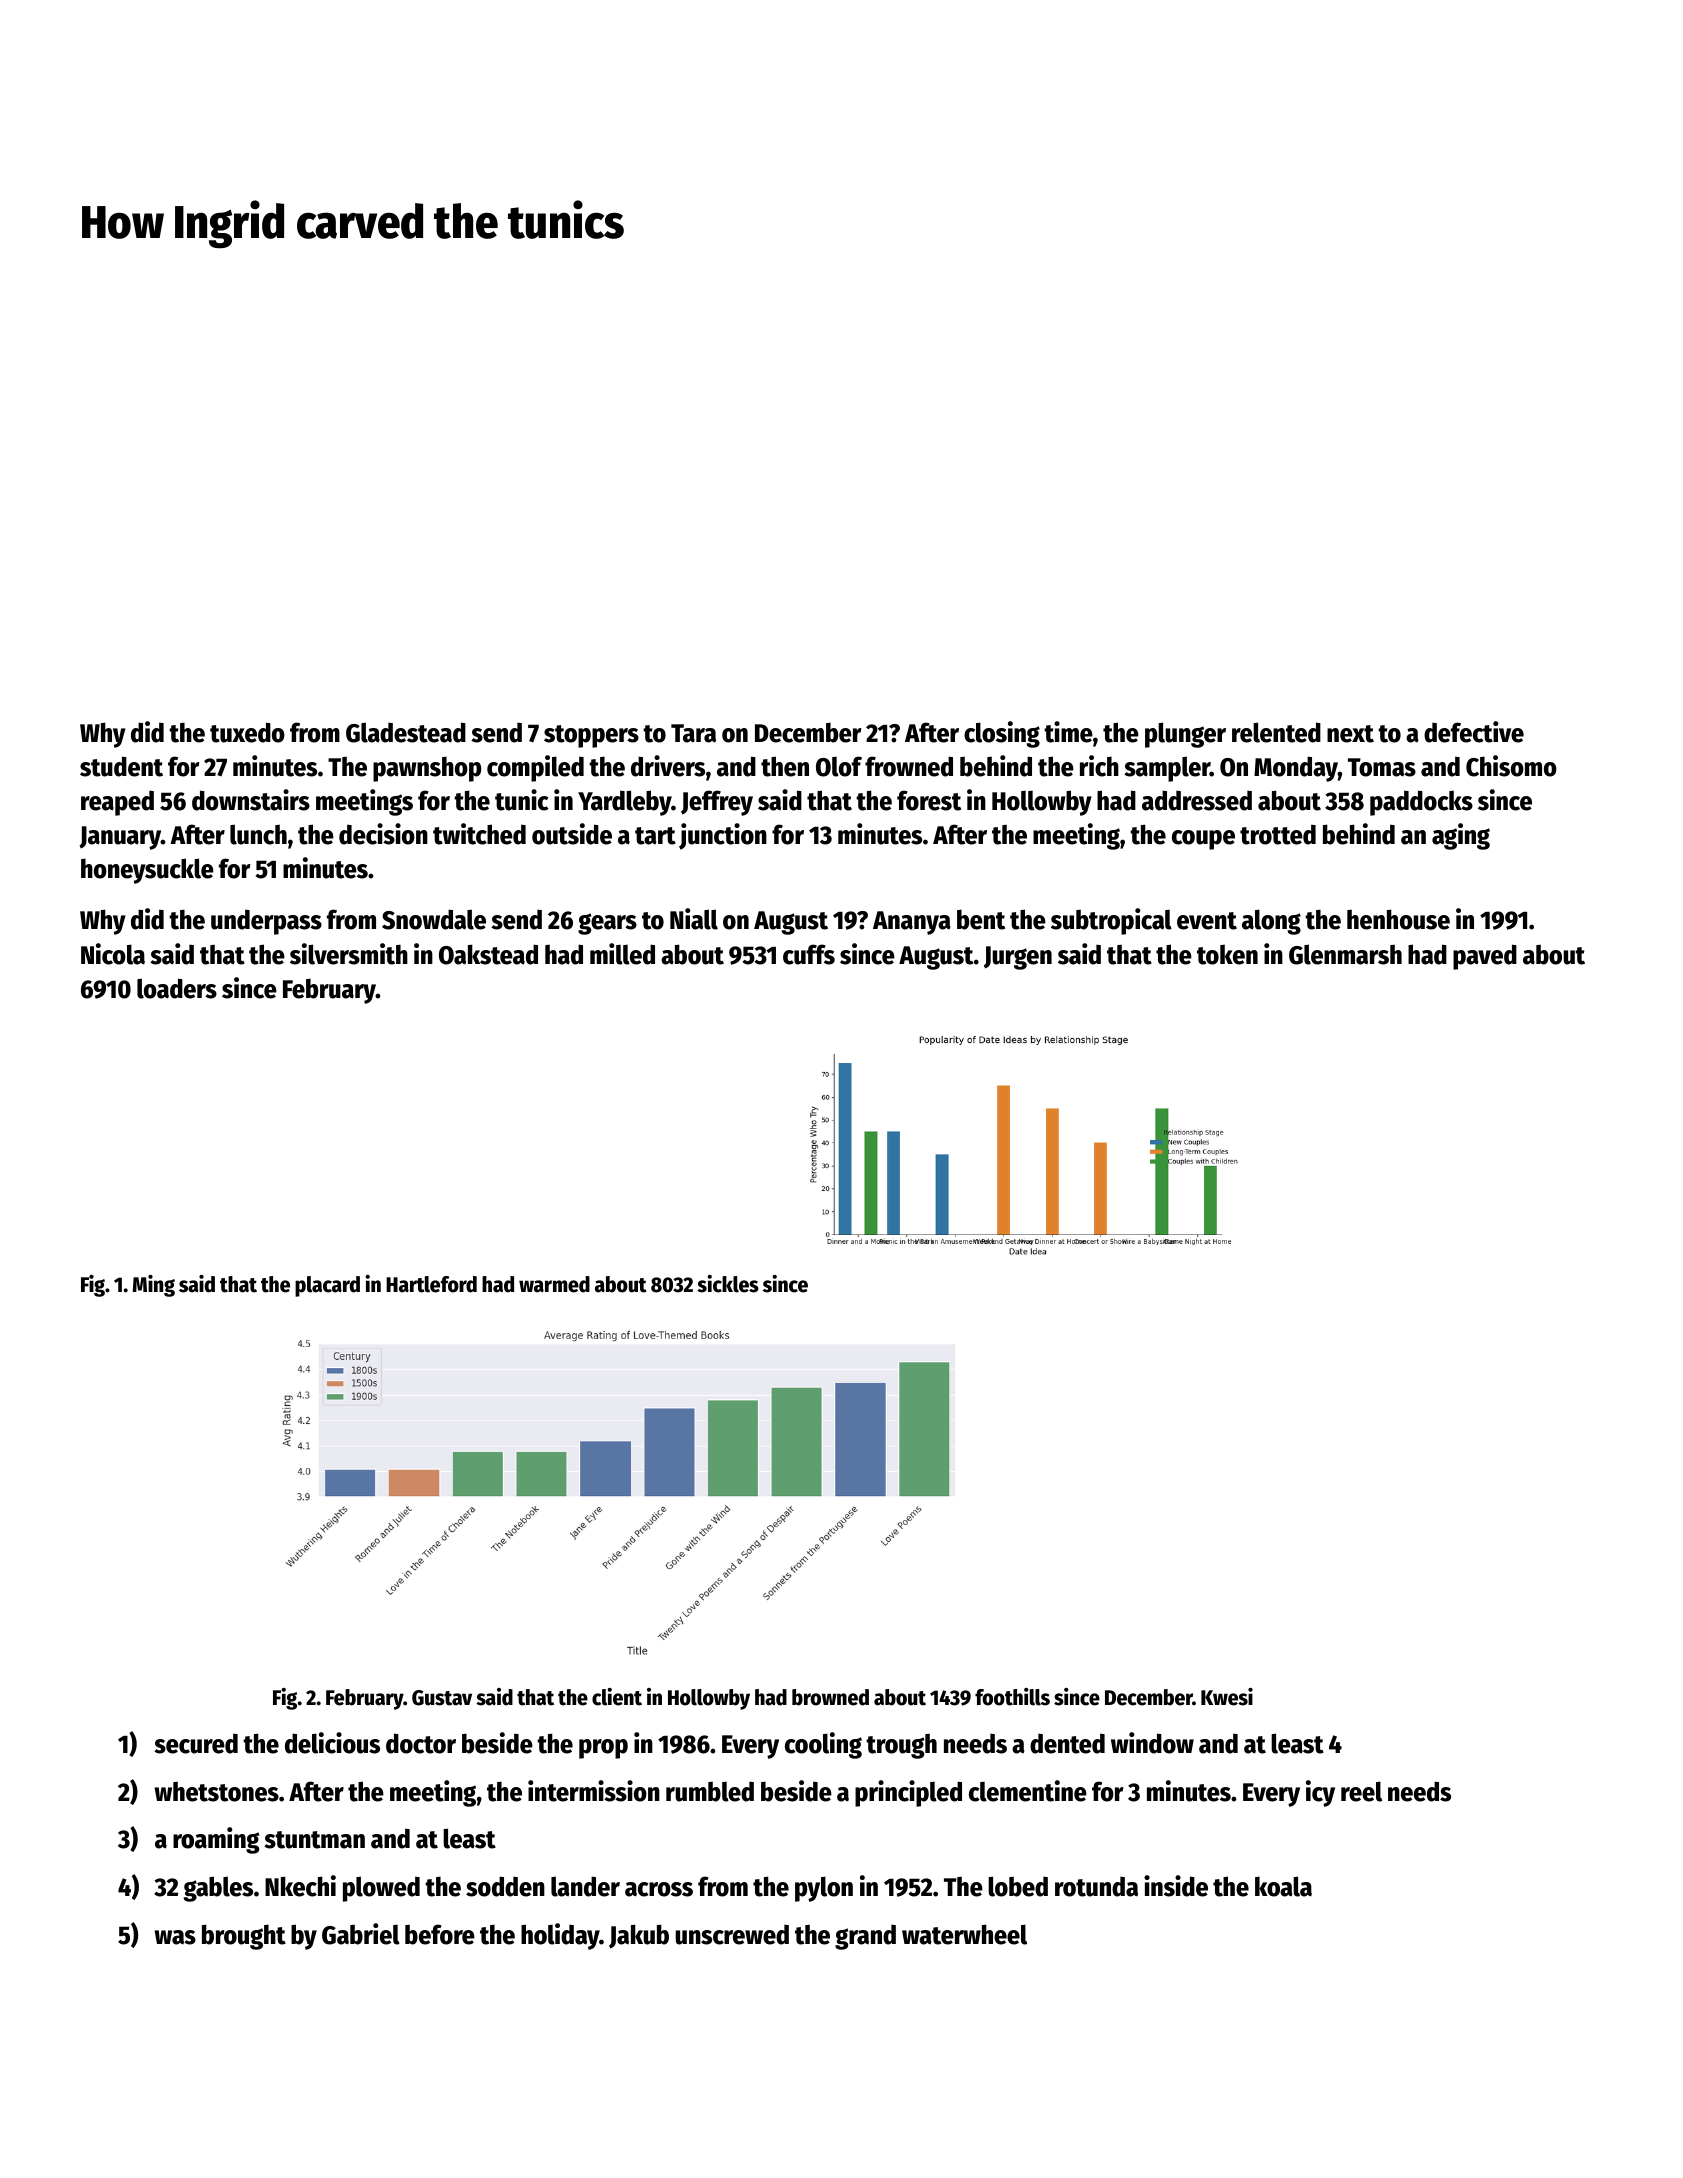 The width and height of the screenshot is (1683, 2178). What do you see at coordinates (442, 1698) in the screenshot?
I see `Gustav` at bounding box center [442, 1698].
